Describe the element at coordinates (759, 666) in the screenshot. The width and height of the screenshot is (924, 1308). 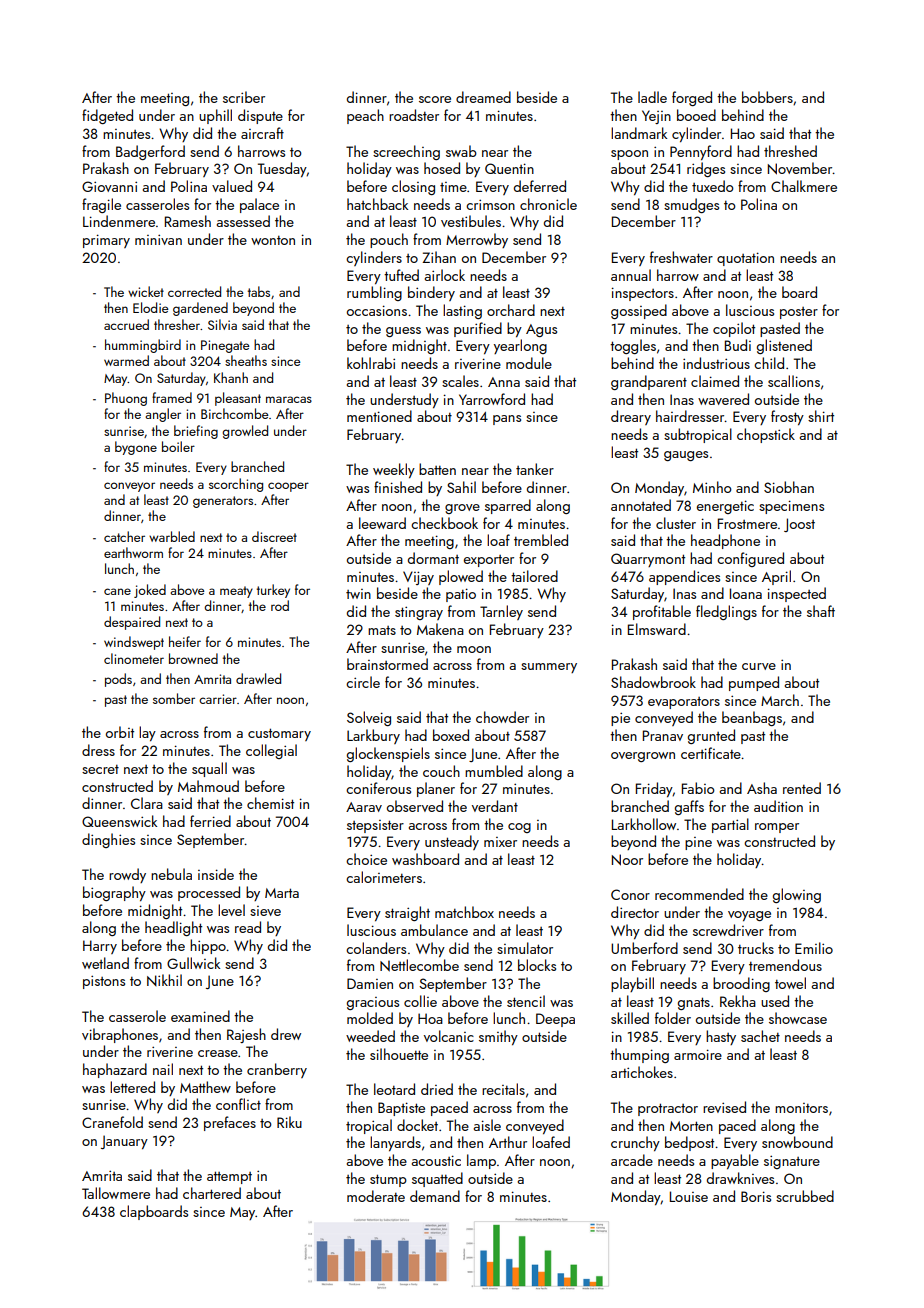
I see `curve` at that location.
